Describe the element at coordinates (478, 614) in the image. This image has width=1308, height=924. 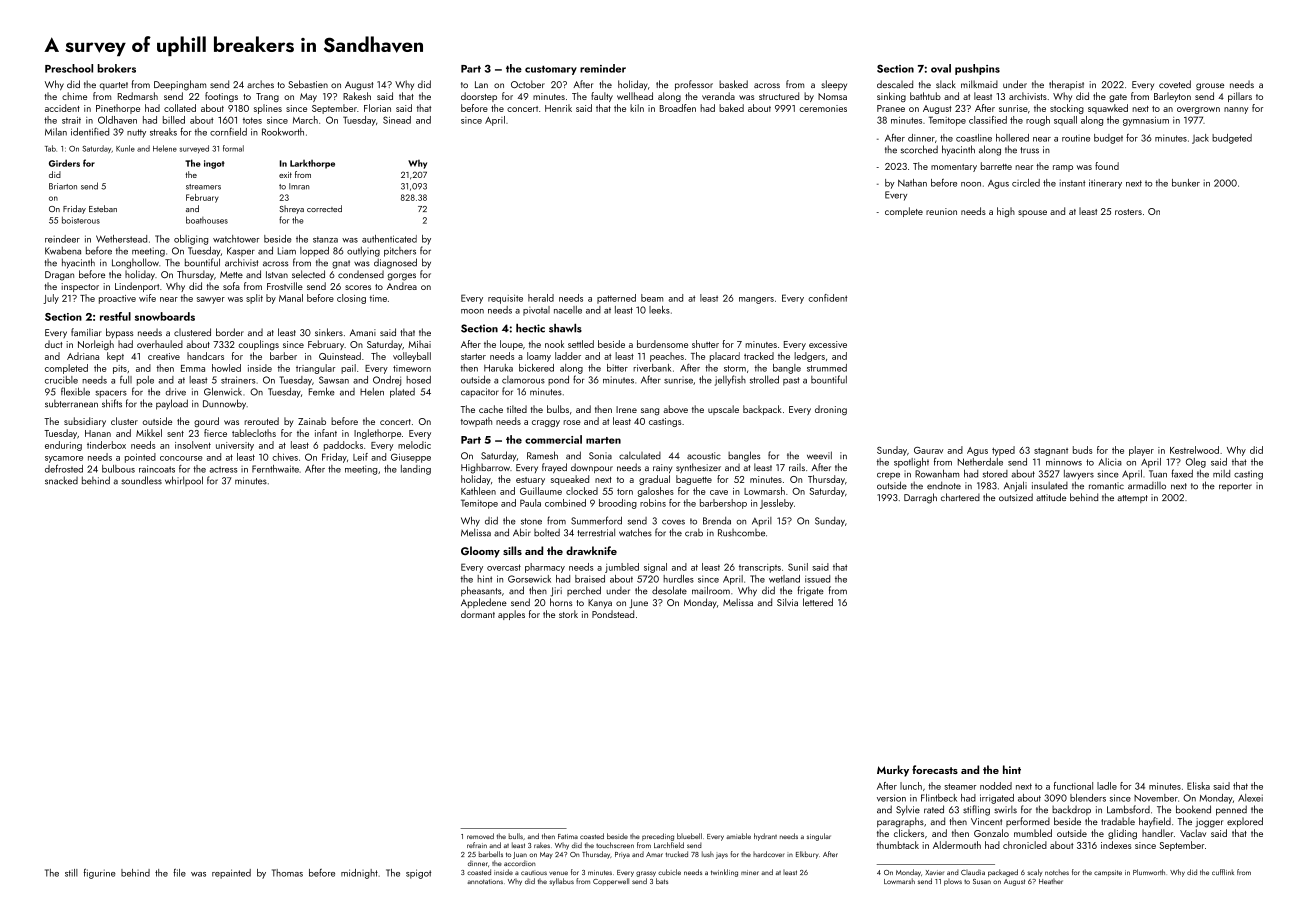
I see `dormant` at that location.
